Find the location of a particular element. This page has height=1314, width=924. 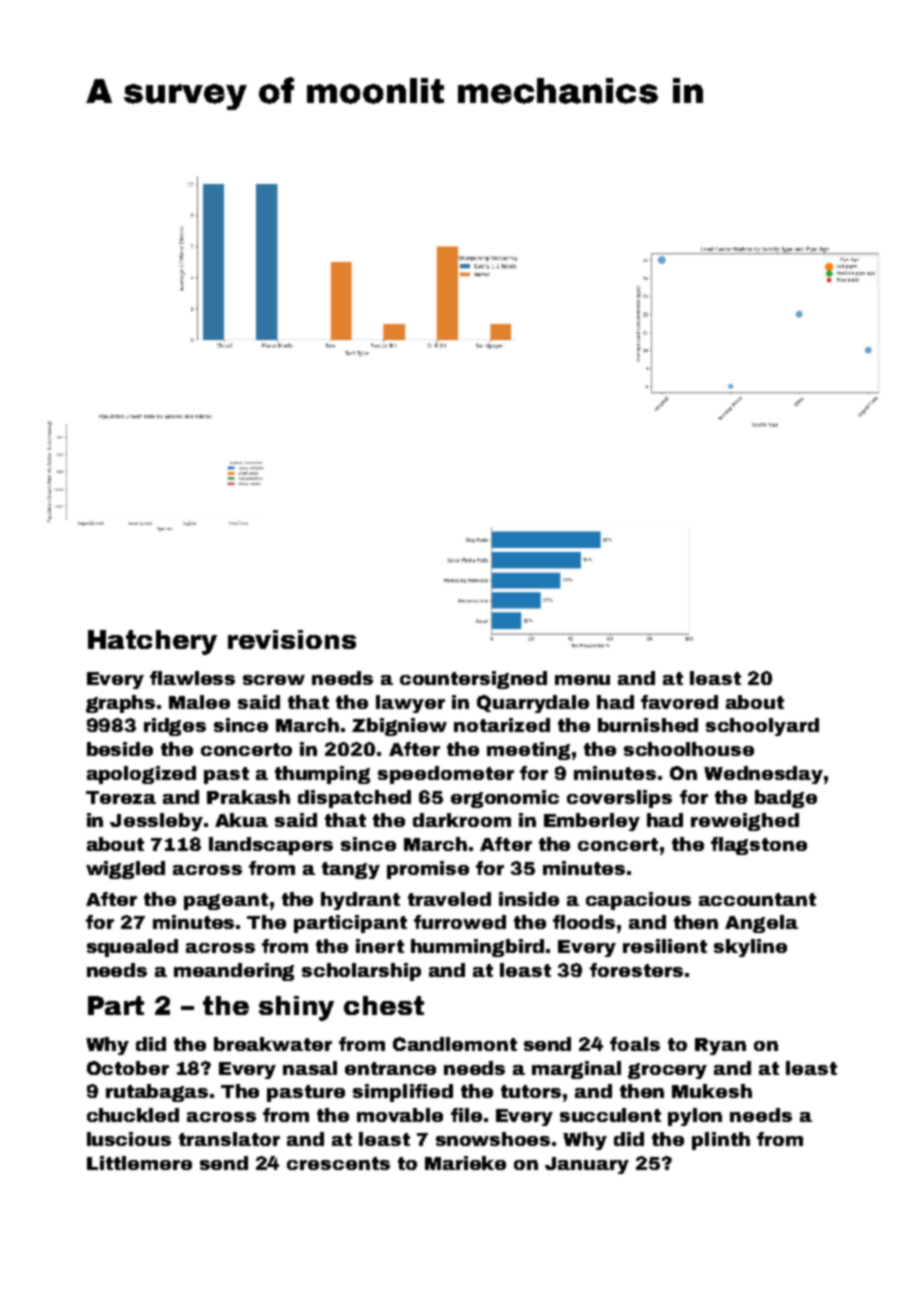

nasal is located at coordinates (310, 1068).
